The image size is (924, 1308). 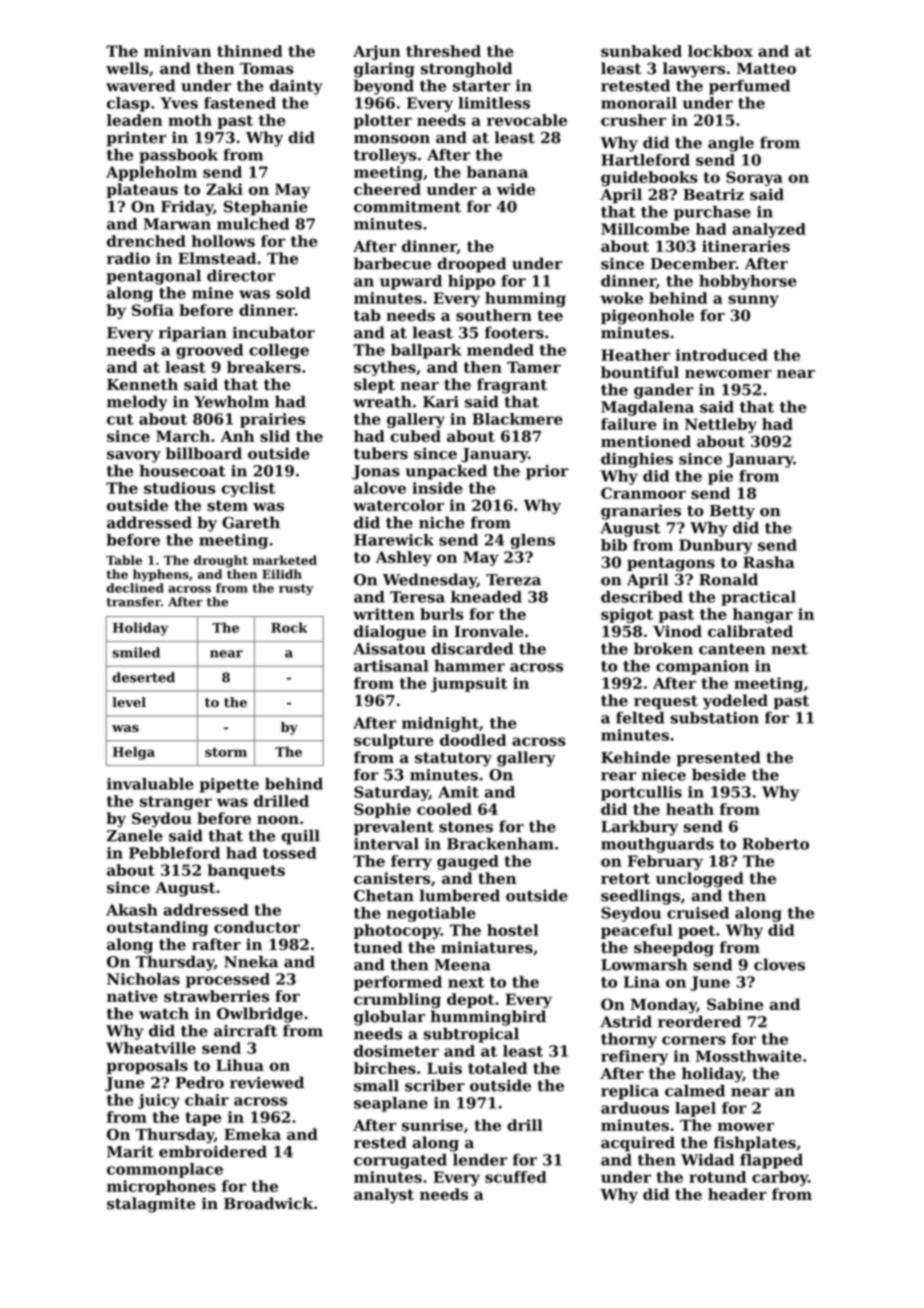 I want to click on analyst, so click(x=384, y=1196).
